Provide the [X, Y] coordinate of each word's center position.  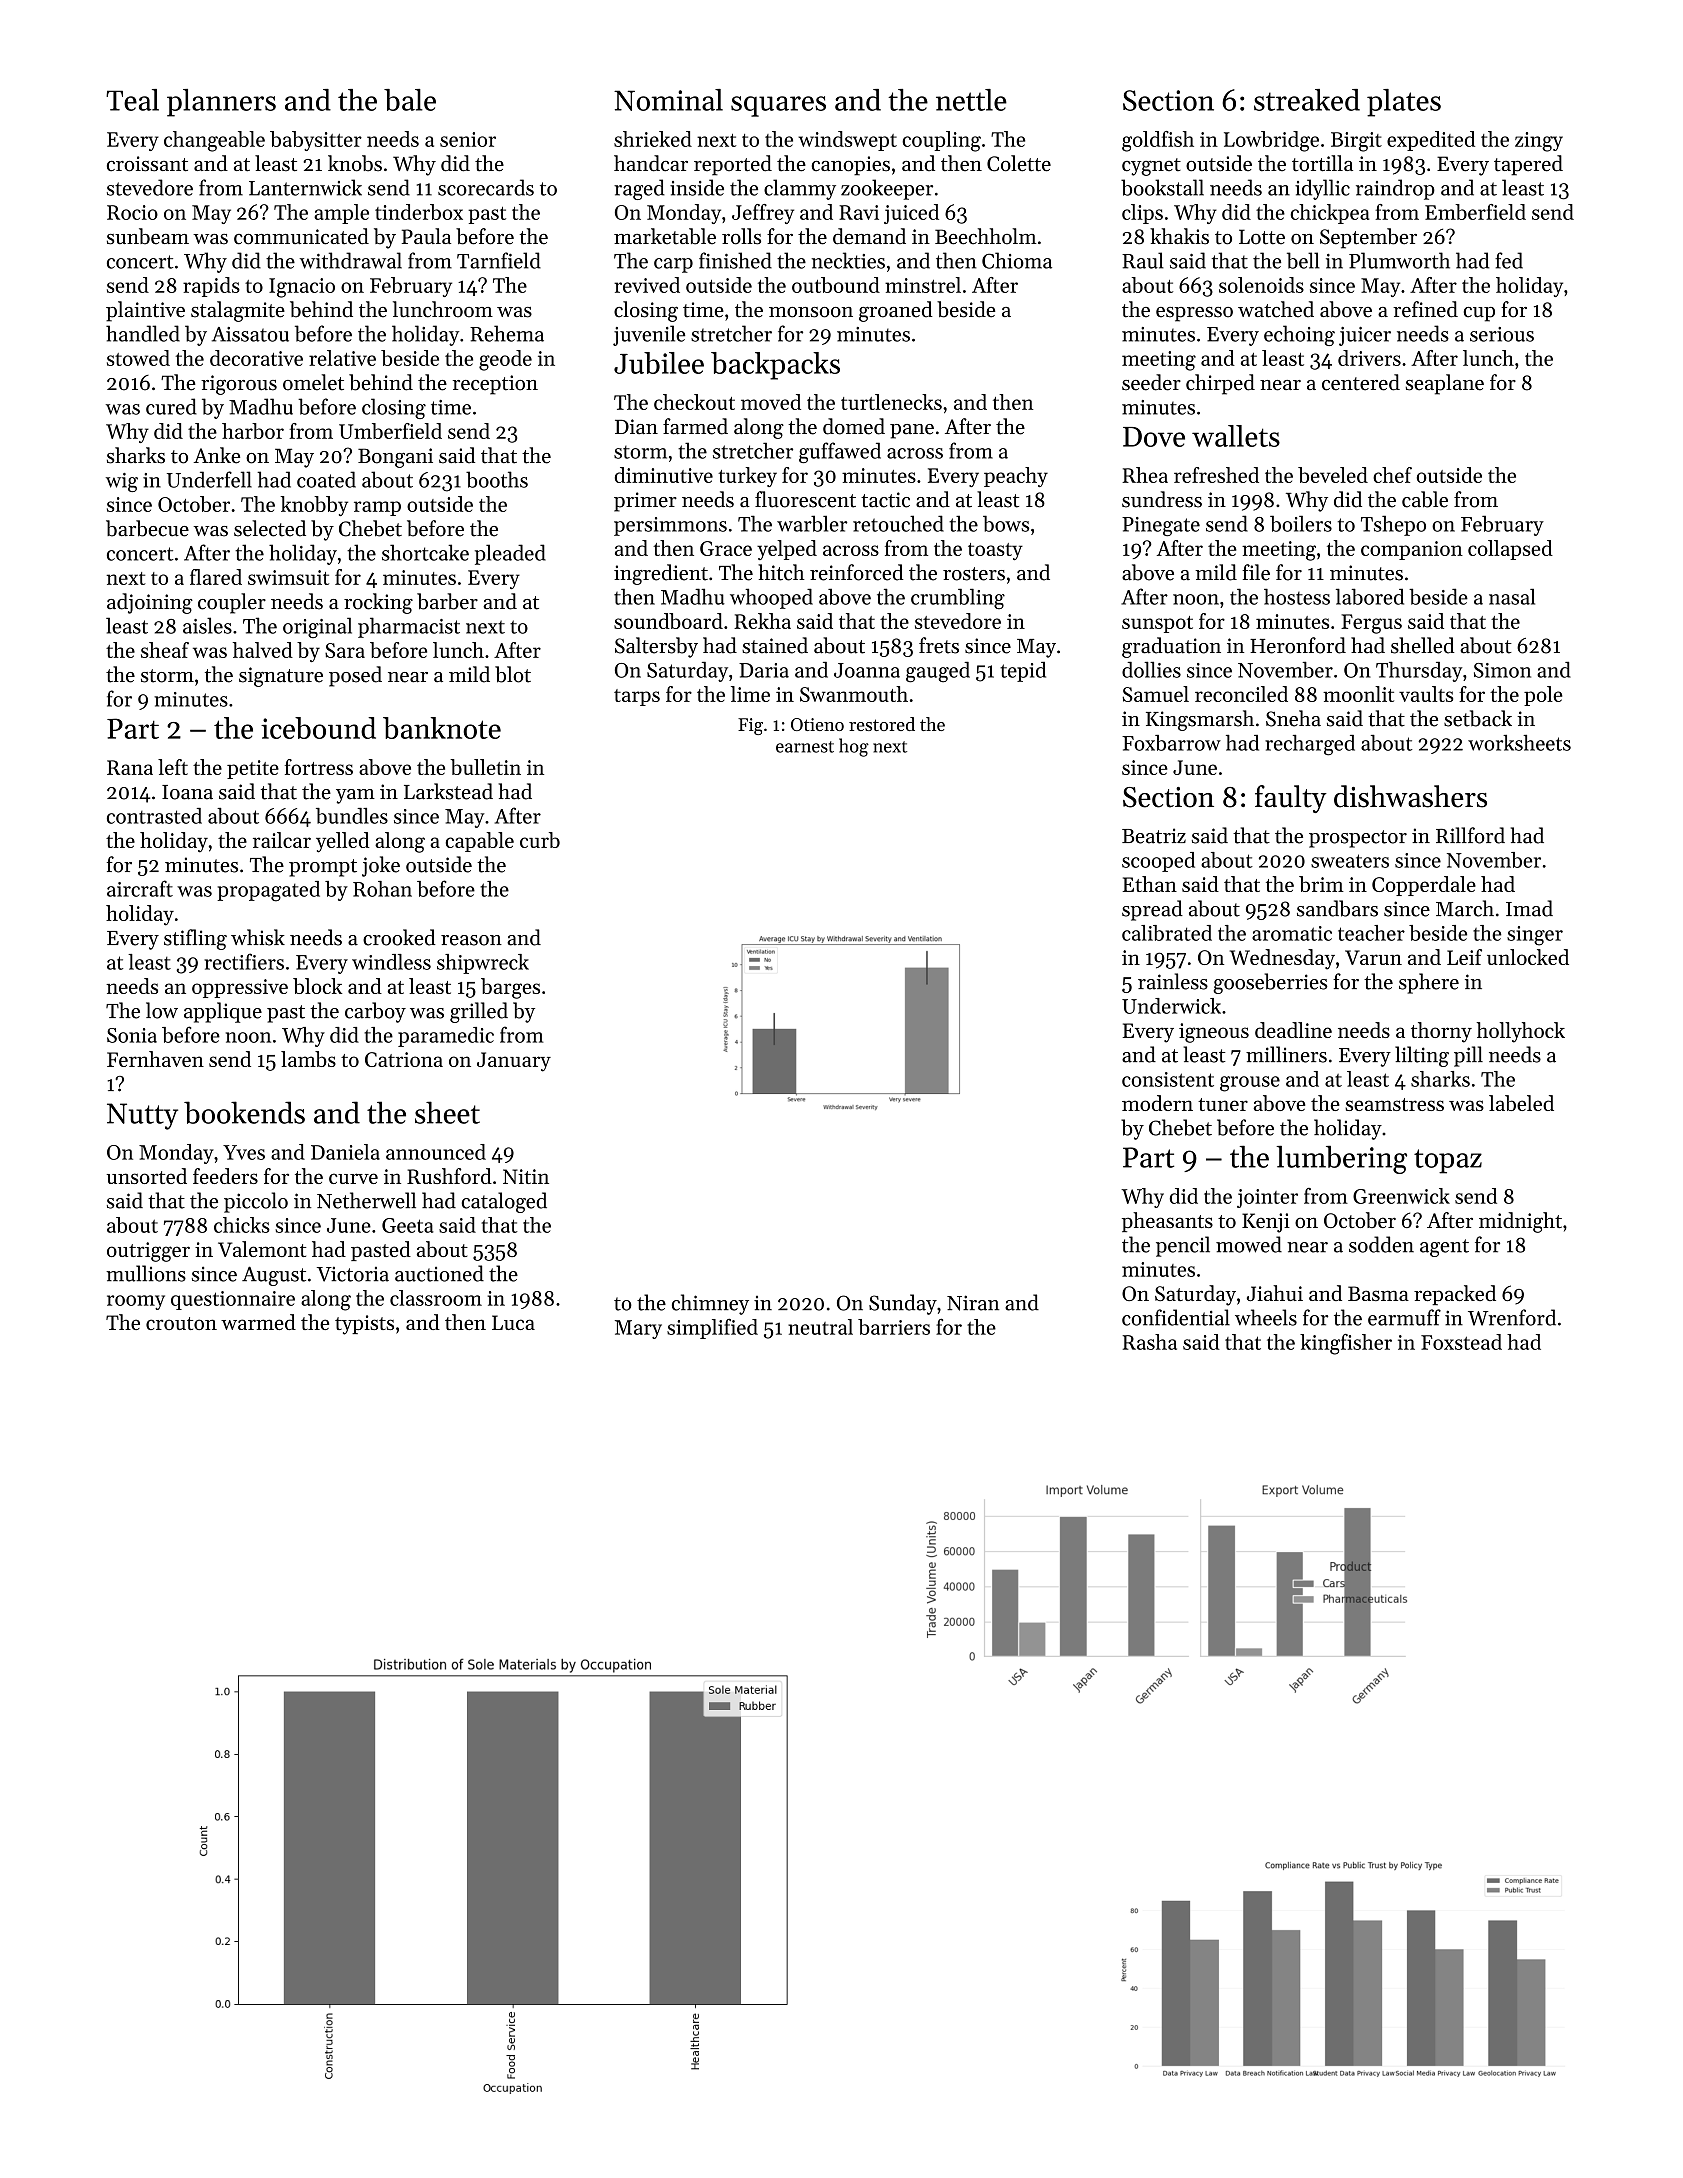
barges [510, 988]
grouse [1250, 1084]
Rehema [507, 333]
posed [355, 676]
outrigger [148, 1252]
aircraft [140, 888]
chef [1392, 475]
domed [854, 426]
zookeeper [887, 189]
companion [1412, 550]
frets [939, 645]
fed [1509, 260]
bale [410, 100]
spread [1152, 910]
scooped [1158, 862]
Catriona [404, 1059]
